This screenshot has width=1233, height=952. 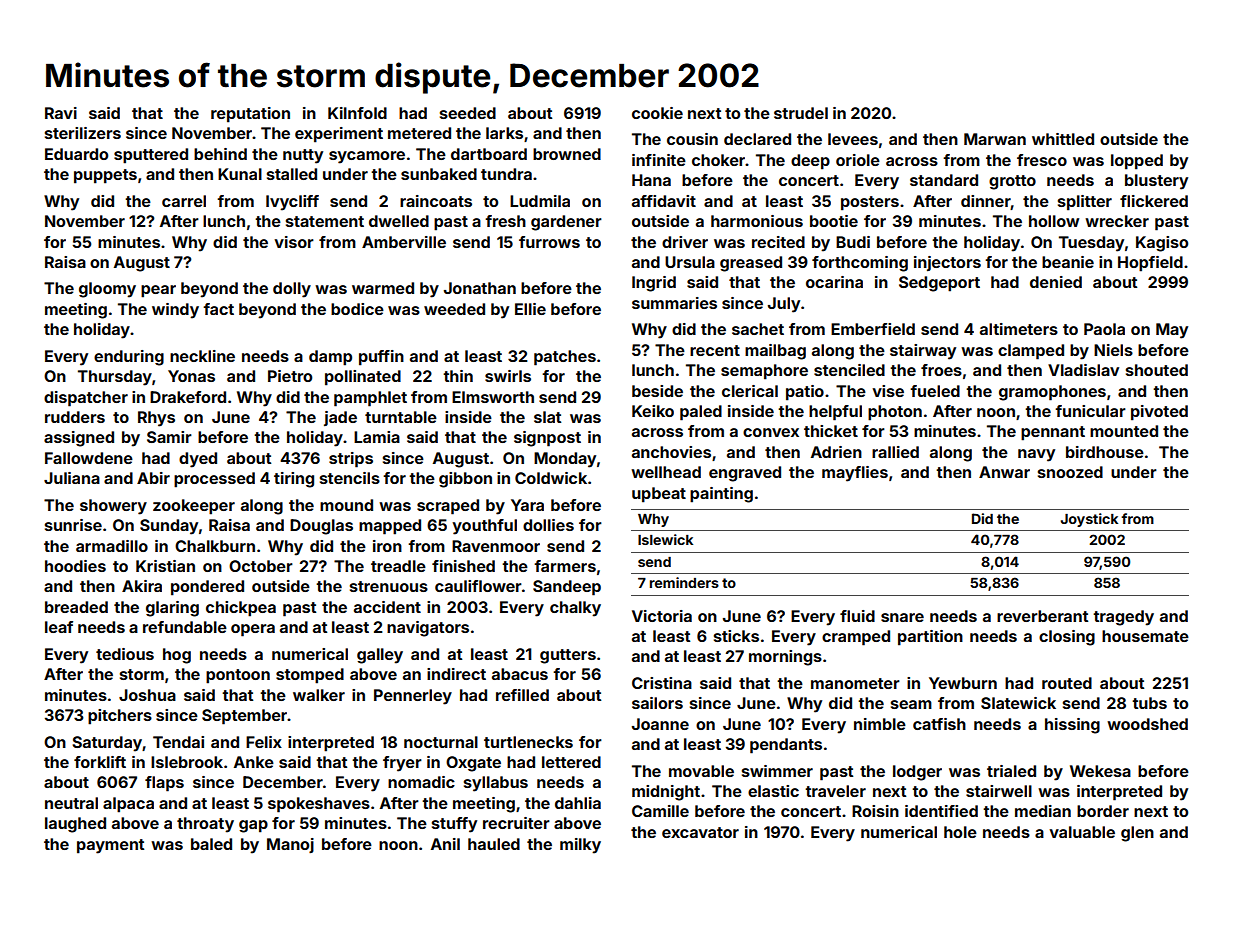 I want to click on reverberant, so click(x=1042, y=616).
